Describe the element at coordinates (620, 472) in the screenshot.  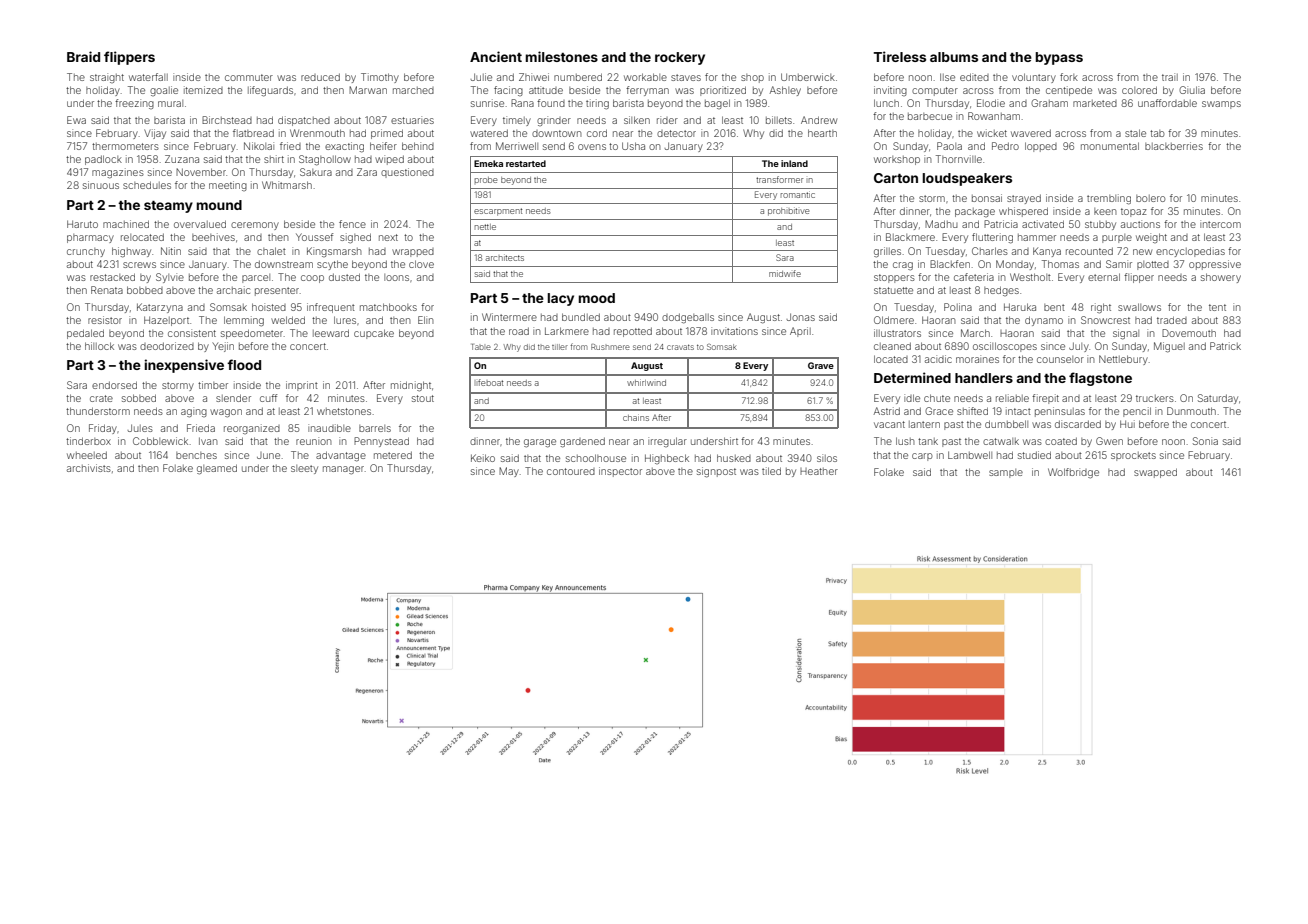
I see `inspector` at that location.
